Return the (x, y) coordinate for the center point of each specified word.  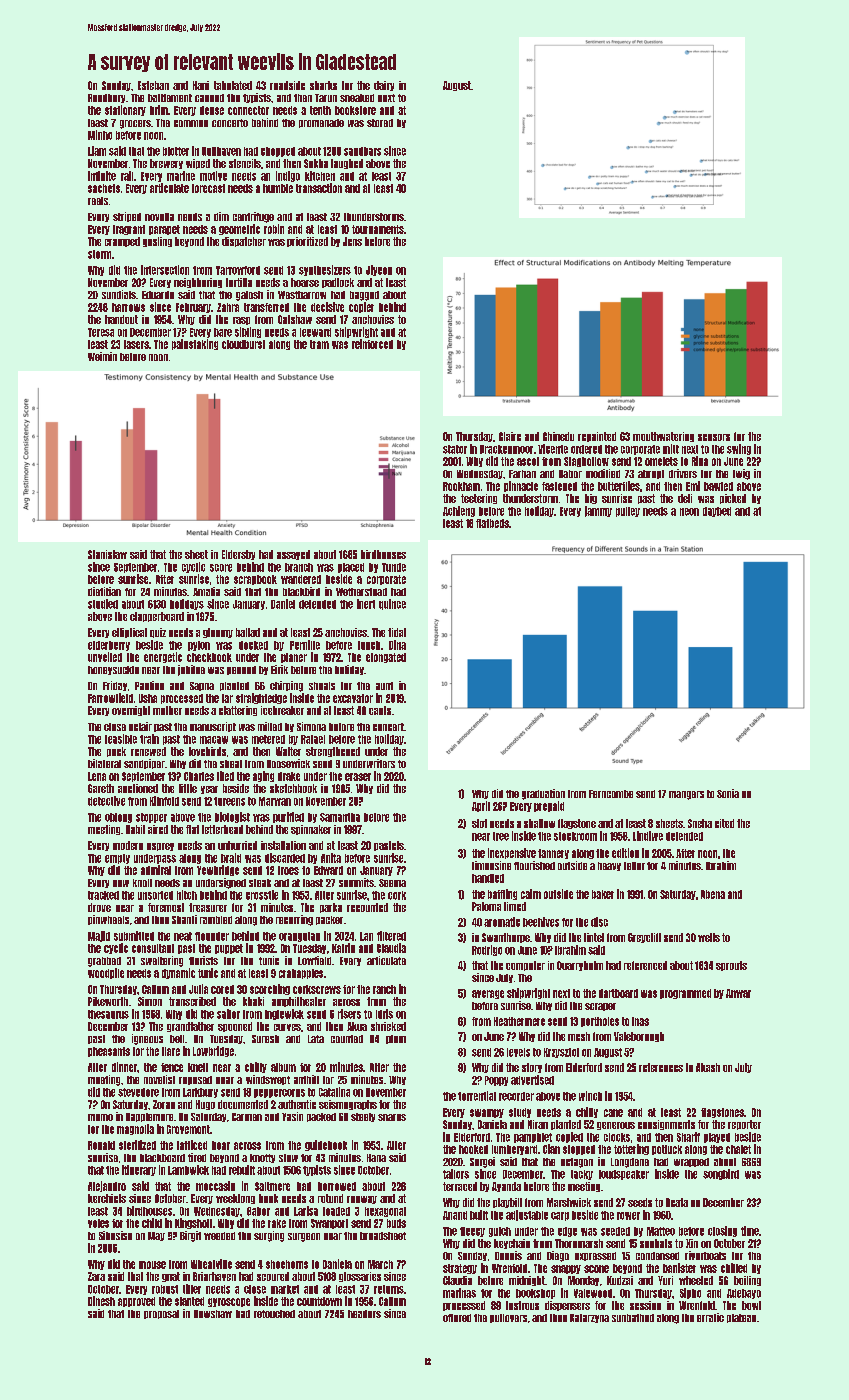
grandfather (190, 1027)
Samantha (340, 817)
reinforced (372, 344)
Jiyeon (379, 270)
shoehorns (287, 1264)
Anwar (738, 993)
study (520, 1113)
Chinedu (558, 436)
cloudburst (243, 344)
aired (158, 829)
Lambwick (188, 1170)
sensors (714, 437)
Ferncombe (611, 794)
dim (221, 216)
